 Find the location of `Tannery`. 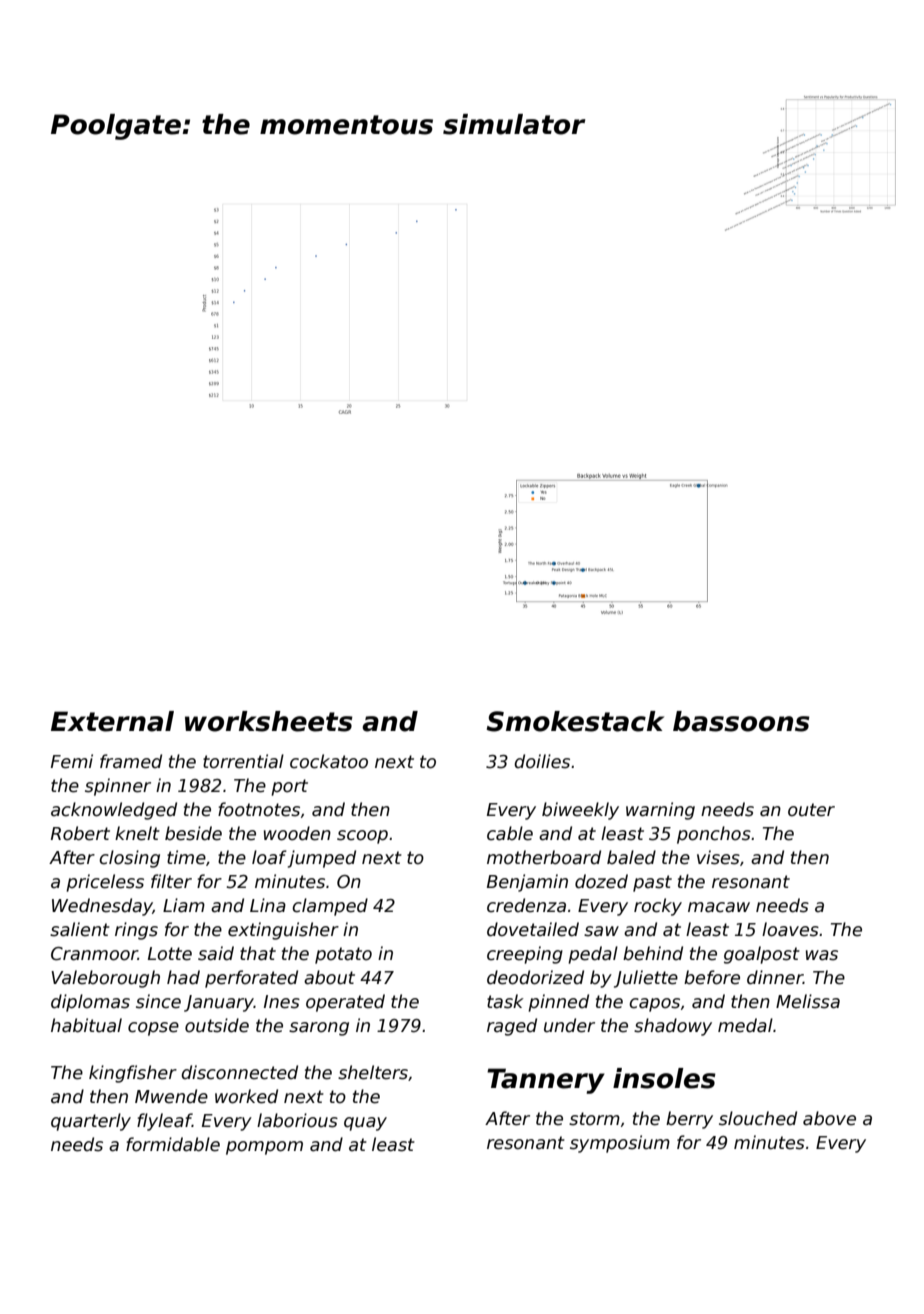

Tannery is located at coordinates (546, 1081).
